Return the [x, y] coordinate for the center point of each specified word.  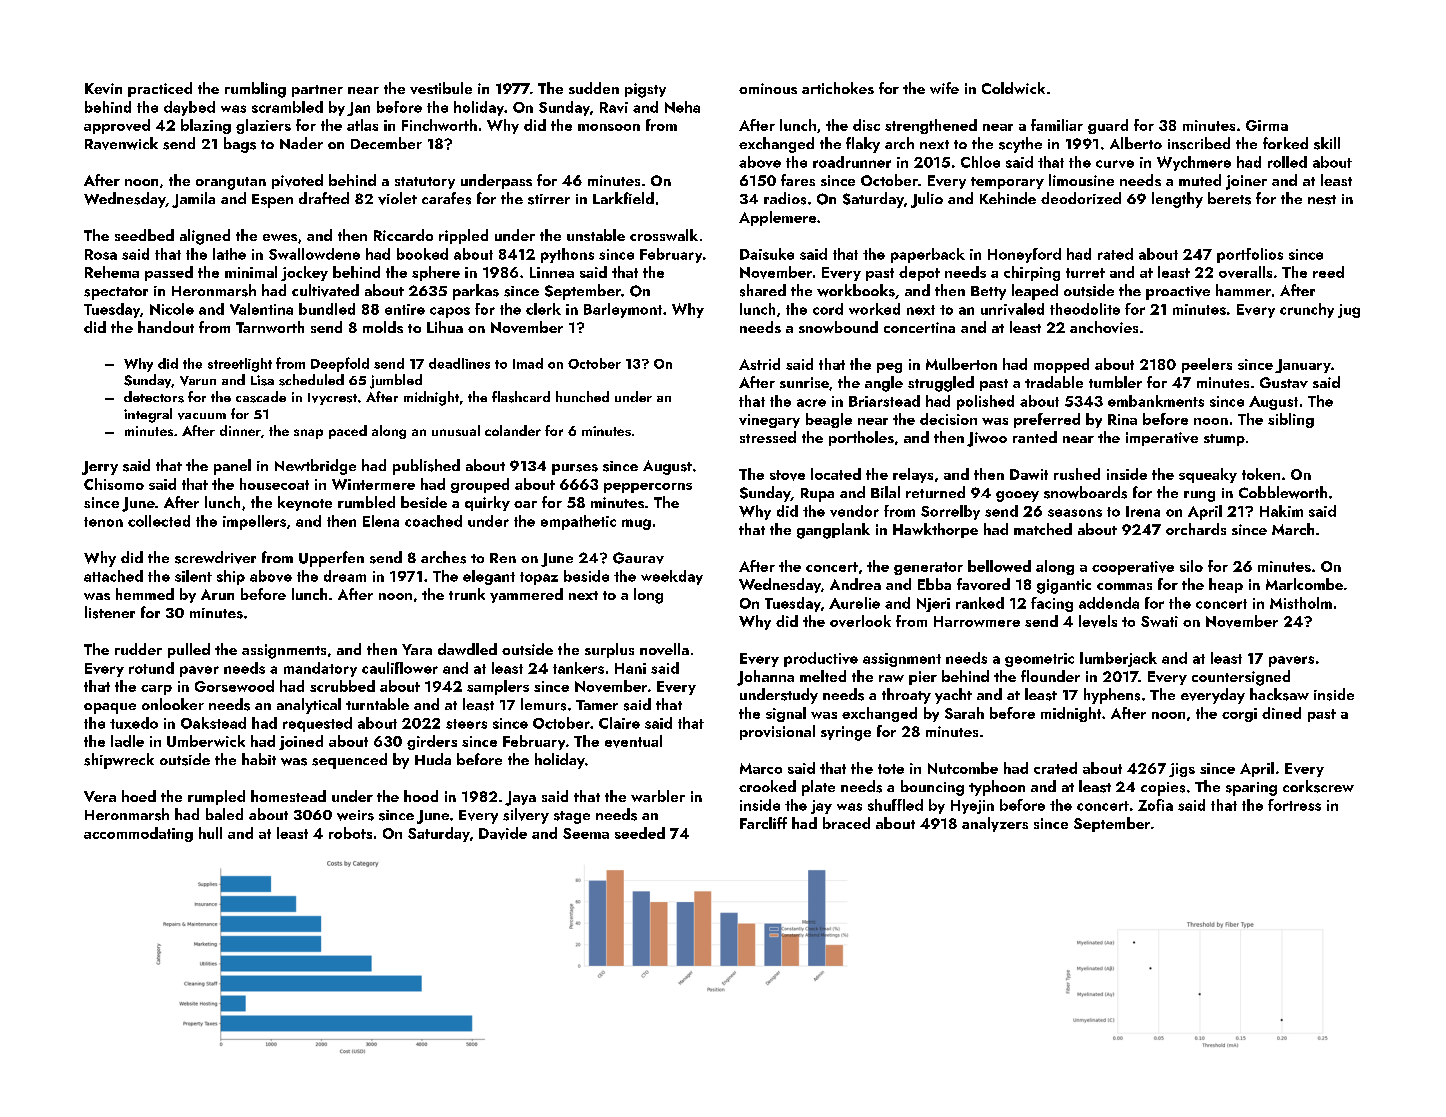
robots [350, 833]
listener [110, 612]
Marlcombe [1304, 584]
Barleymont [623, 310]
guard [1108, 126]
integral [148, 415]
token [1261, 474]
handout [166, 327]
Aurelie [854, 603]
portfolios [1250, 255]
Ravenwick [121, 143]
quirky [487, 503]
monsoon [609, 127]
